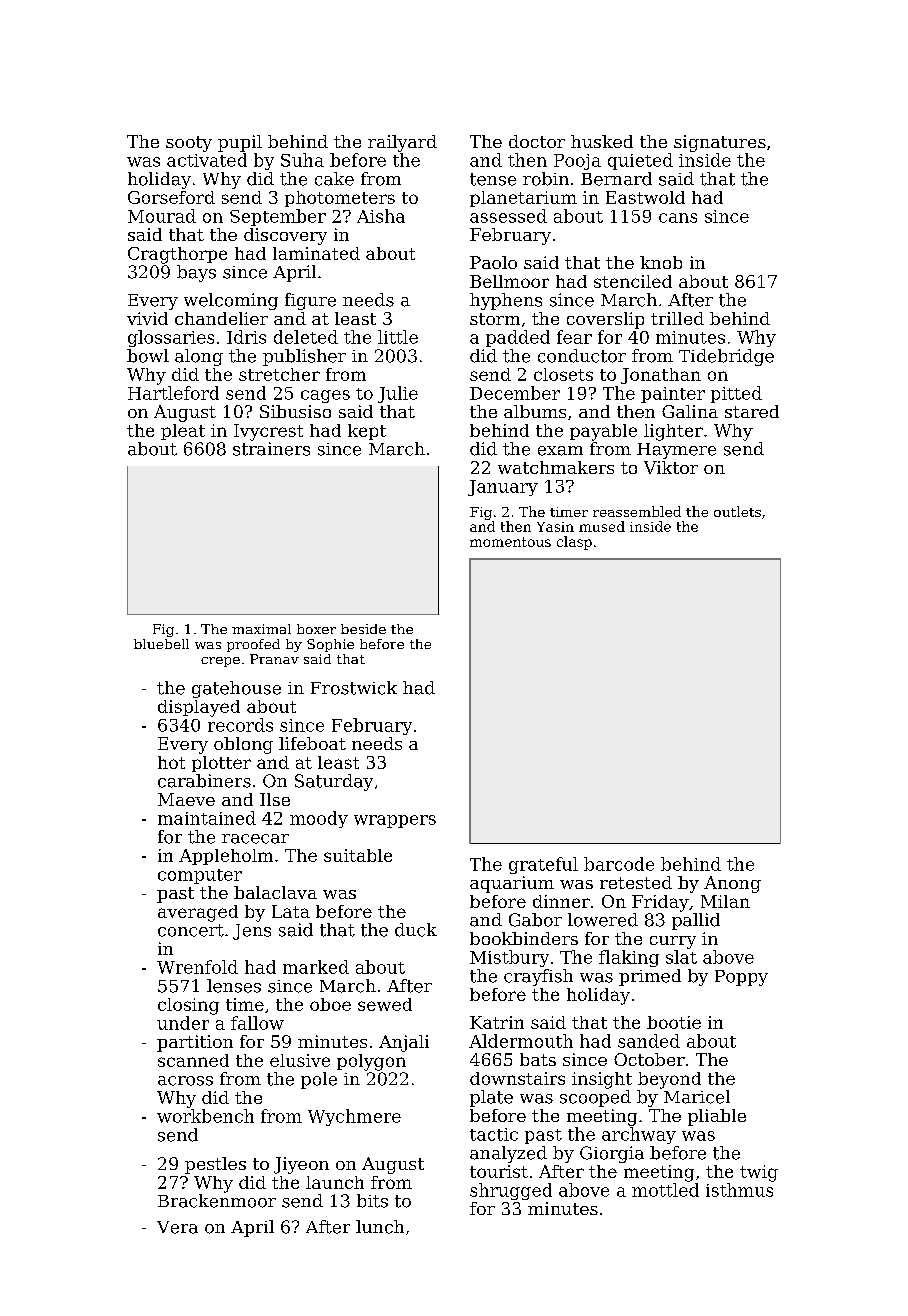  Describe the element at coordinates (183, 432) in the document. I see `pleat` at that location.
